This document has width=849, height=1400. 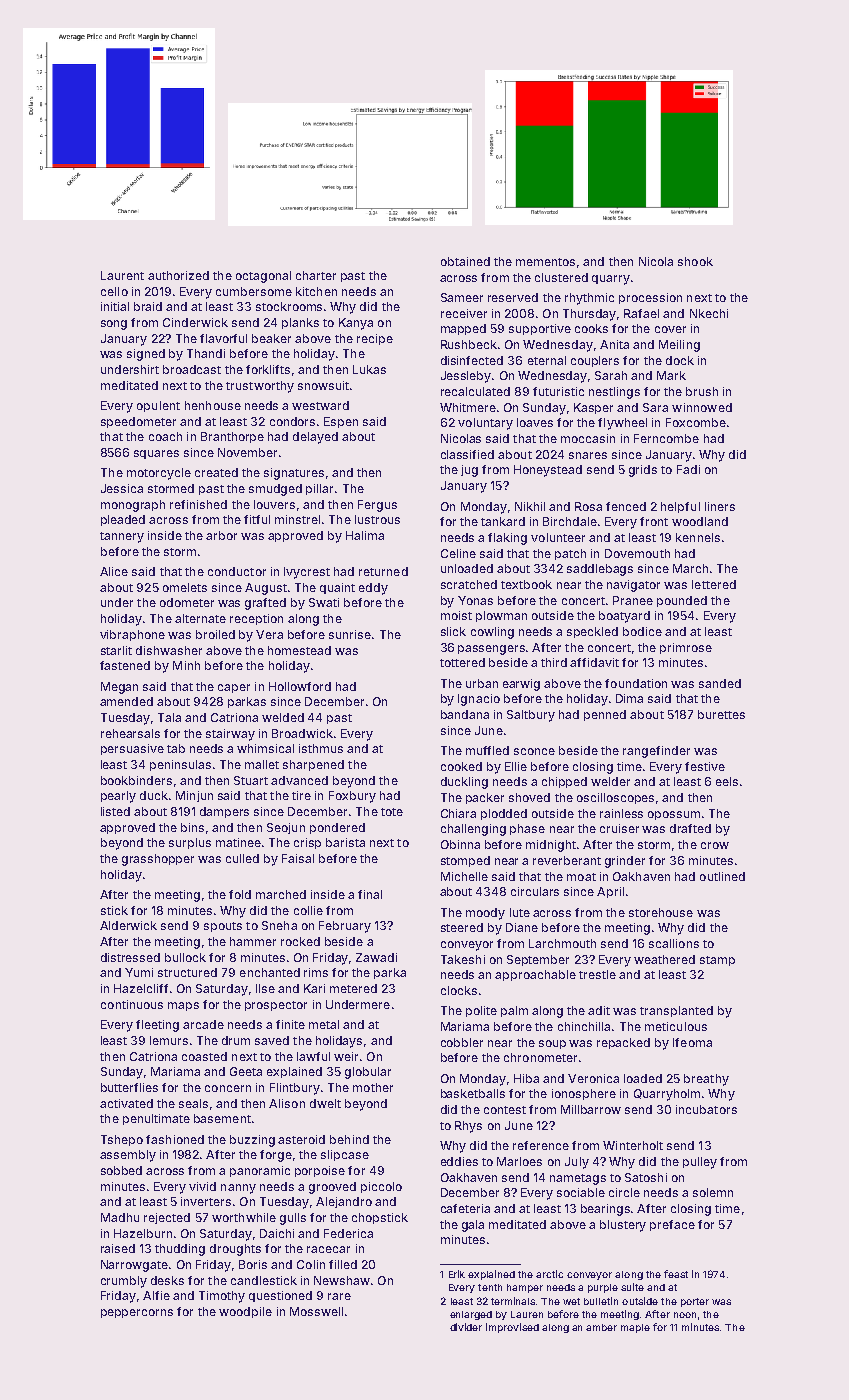 What do you see at coordinates (370, 894) in the document?
I see `final` at bounding box center [370, 894].
